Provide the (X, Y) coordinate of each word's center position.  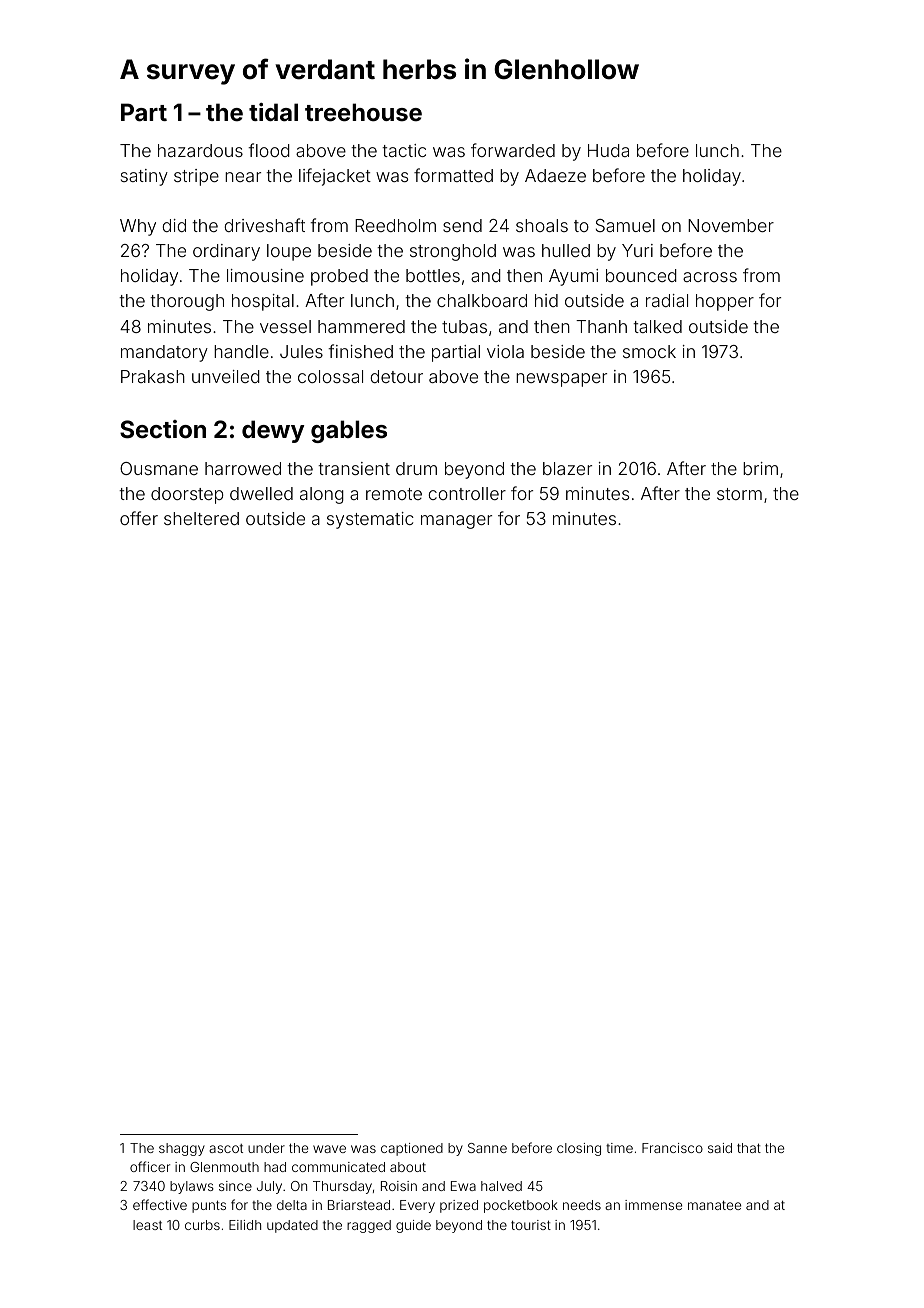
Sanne (487, 1148)
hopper (725, 302)
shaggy (182, 1149)
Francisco (672, 1148)
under (266, 1148)
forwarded (513, 150)
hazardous (200, 150)
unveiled (226, 376)
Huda (608, 150)
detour (396, 376)
